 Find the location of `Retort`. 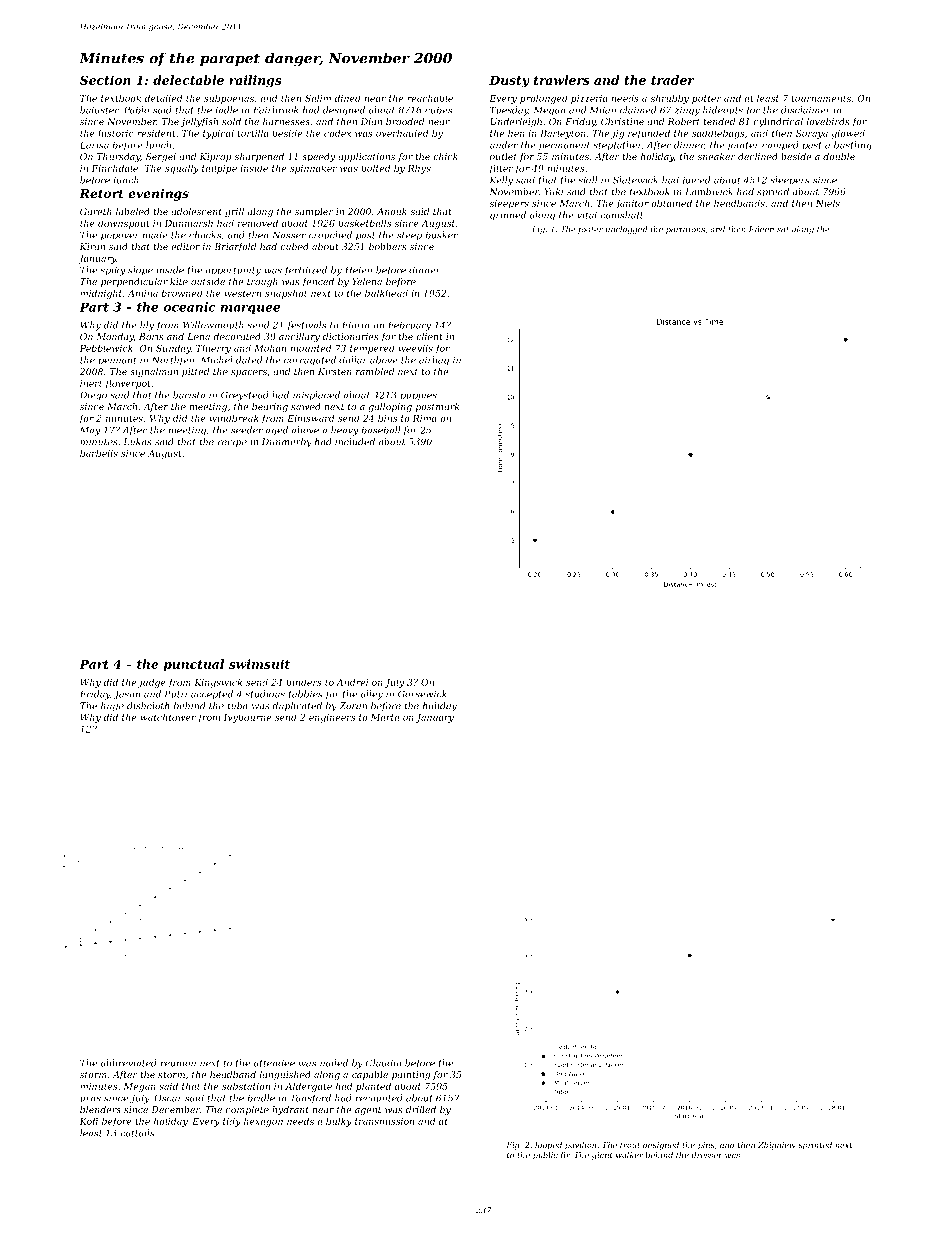

Retort is located at coordinates (101, 193).
